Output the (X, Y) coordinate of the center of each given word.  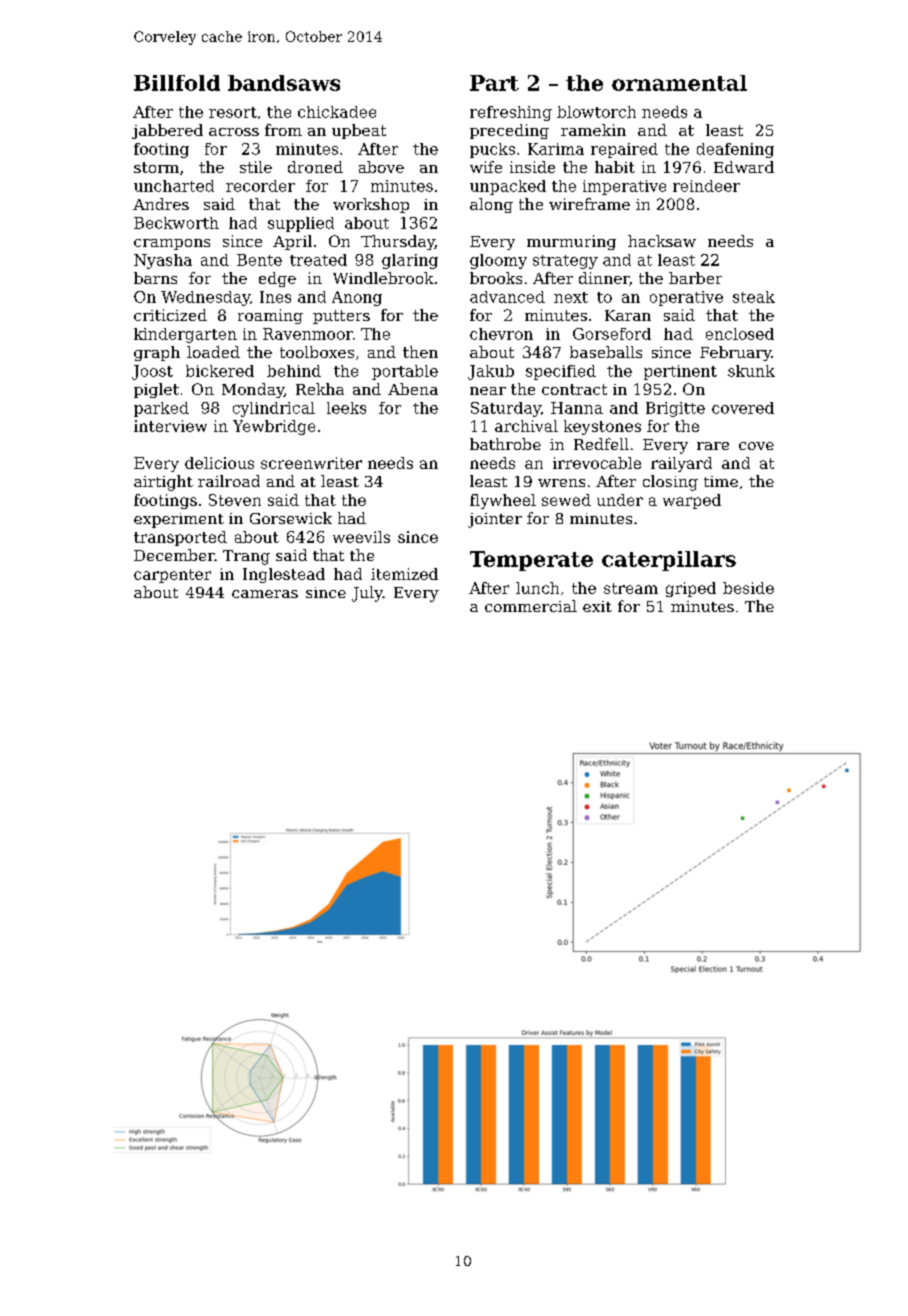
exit (597, 606)
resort (233, 112)
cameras (265, 594)
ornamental (679, 83)
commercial (531, 606)
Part (494, 83)
